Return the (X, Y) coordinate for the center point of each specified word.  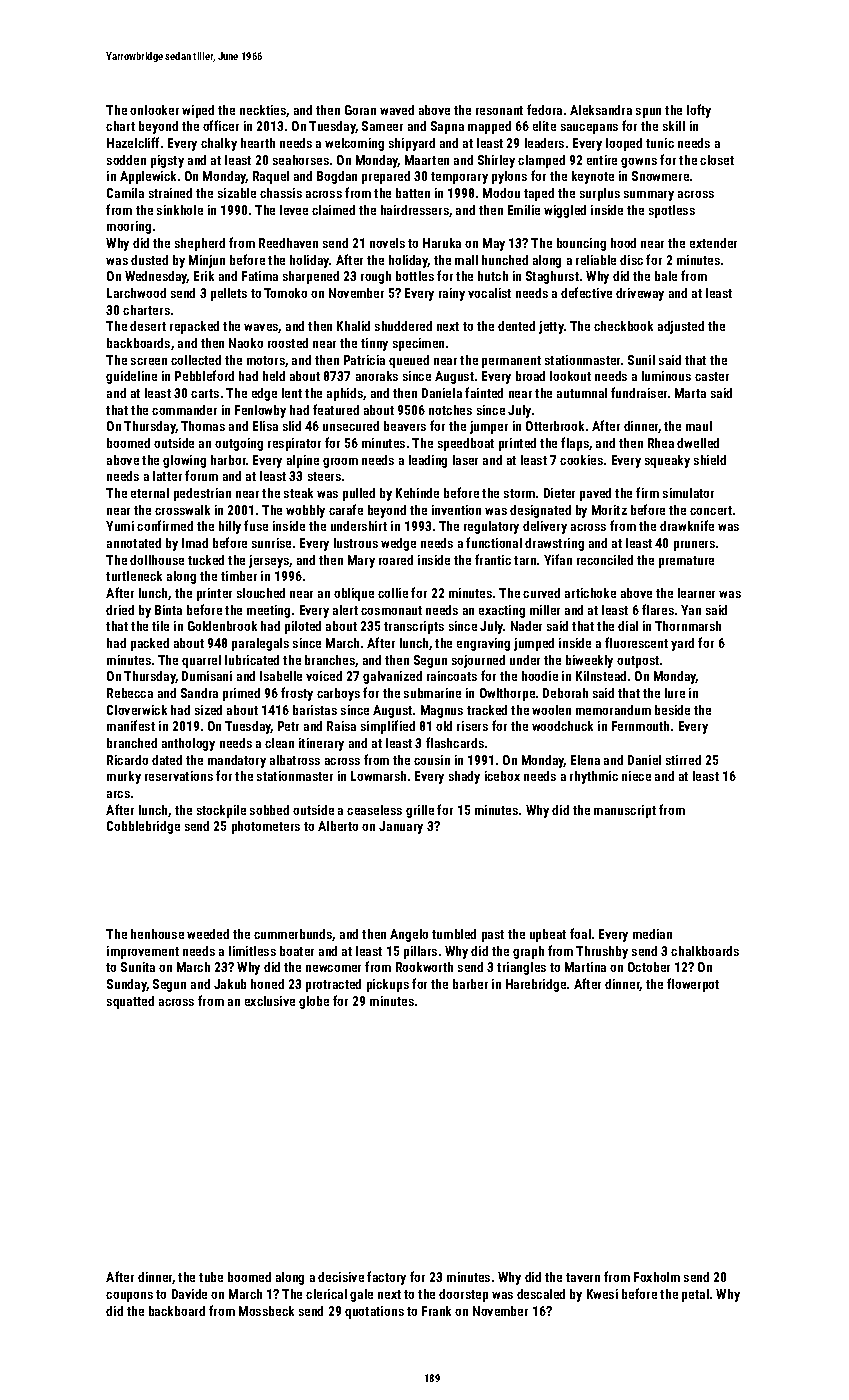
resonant (499, 110)
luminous (666, 376)
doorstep (463, 1295)
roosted (288, 343)
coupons (129, 1297)
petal (695, 1295)
